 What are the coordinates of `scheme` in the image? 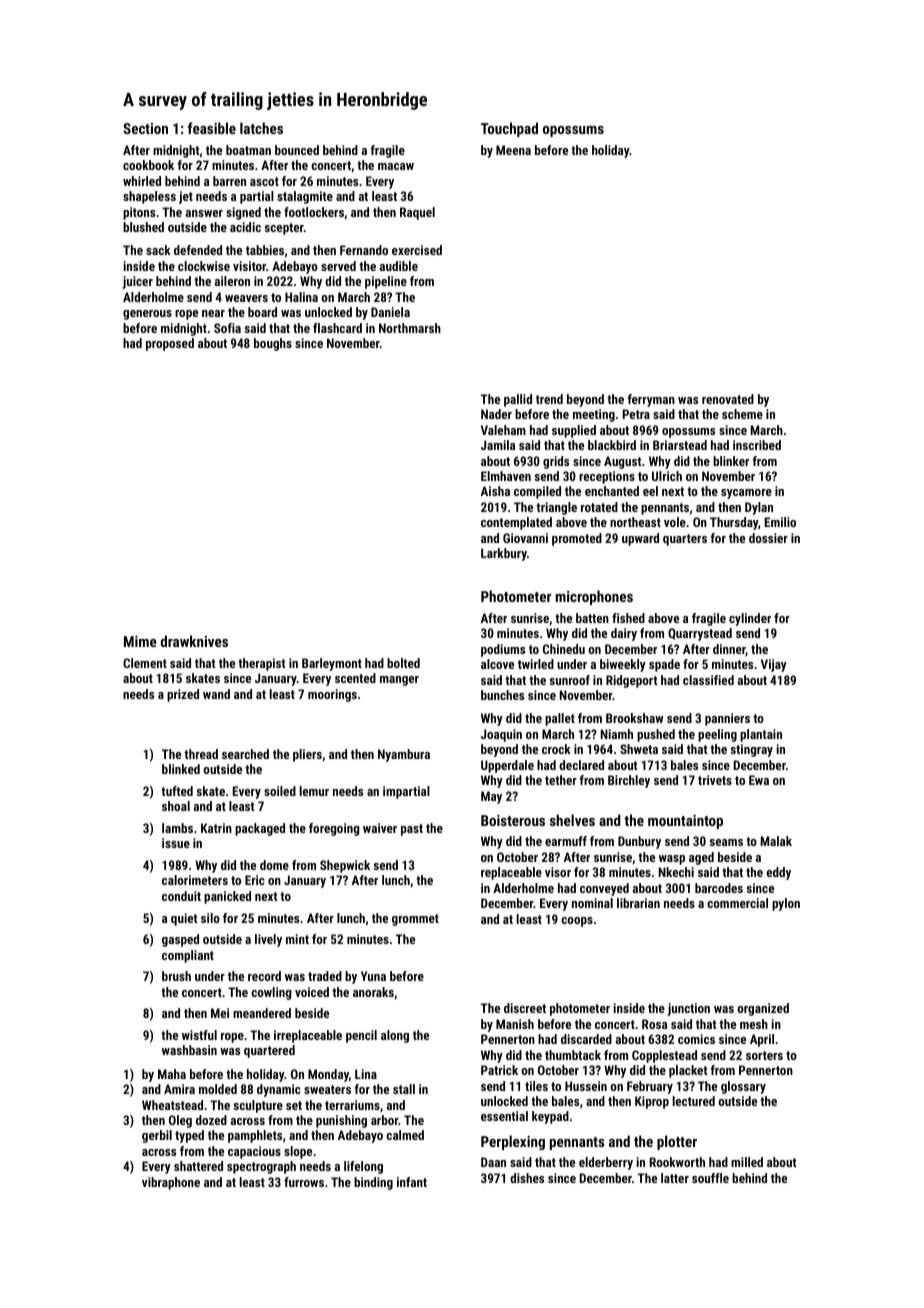 It's located at (742, 414).
